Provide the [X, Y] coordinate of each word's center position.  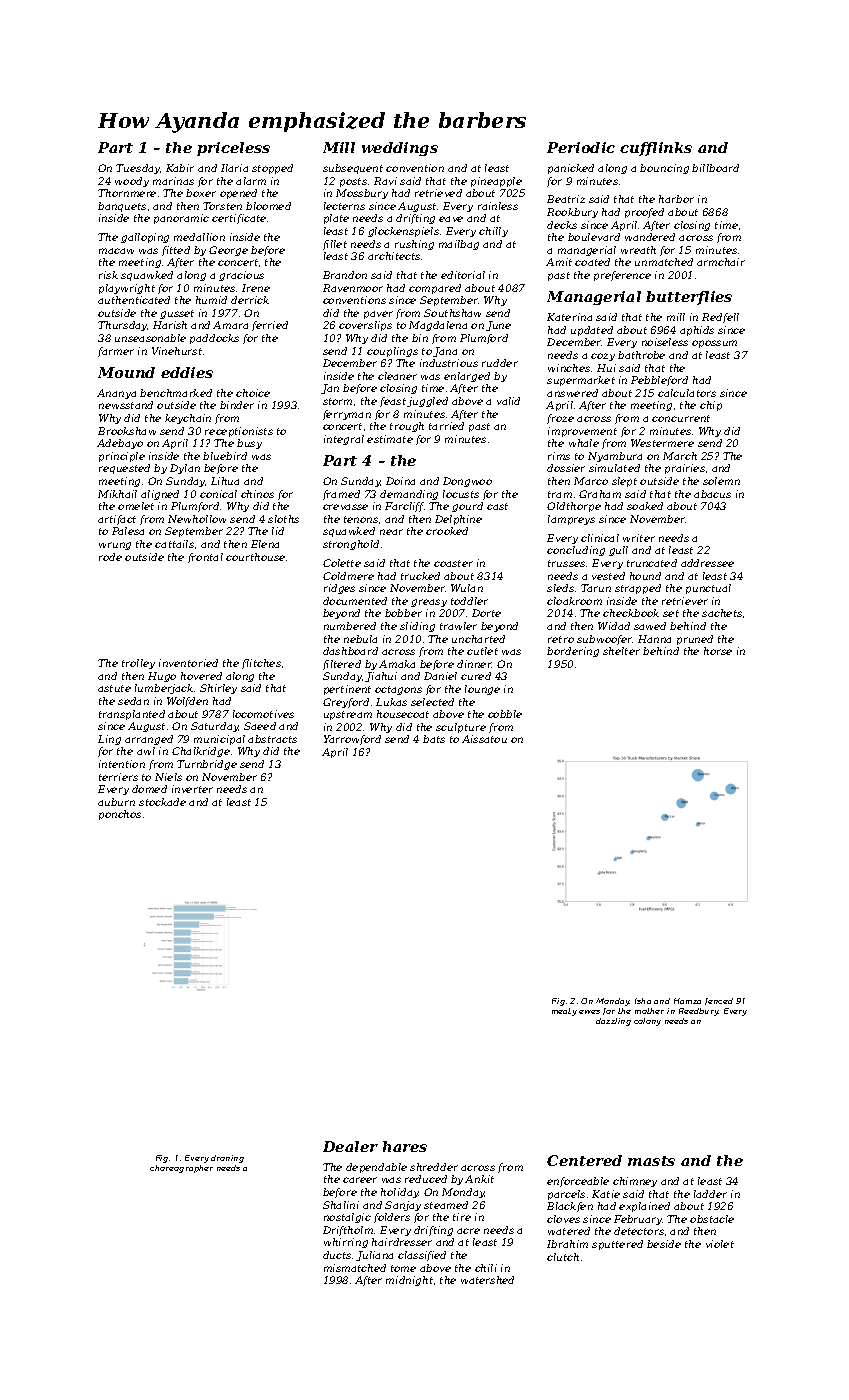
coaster [453, 563]
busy [249, 444]
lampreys [571, 520]
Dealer [350, 1146]
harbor [676, 199]
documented [355, 601]
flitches [261, 664]
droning [227, 1159]
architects [394, 256]
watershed [487, 1280]
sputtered [617, 1245]
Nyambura [615, 457]
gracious [241, 276]
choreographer [181, 1169]
